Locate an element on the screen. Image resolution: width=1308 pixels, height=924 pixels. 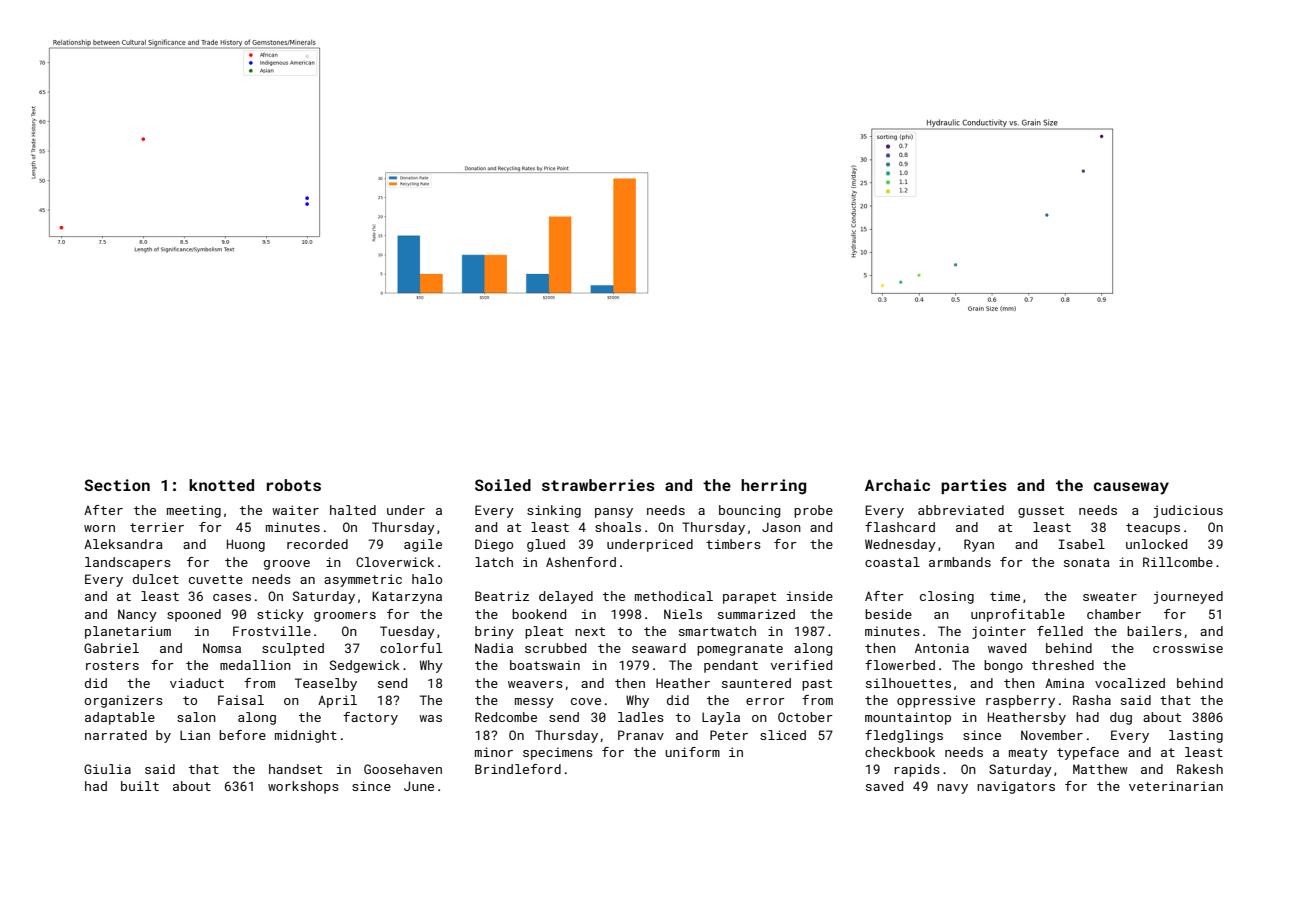
built is located at coordinates (140, 786).
